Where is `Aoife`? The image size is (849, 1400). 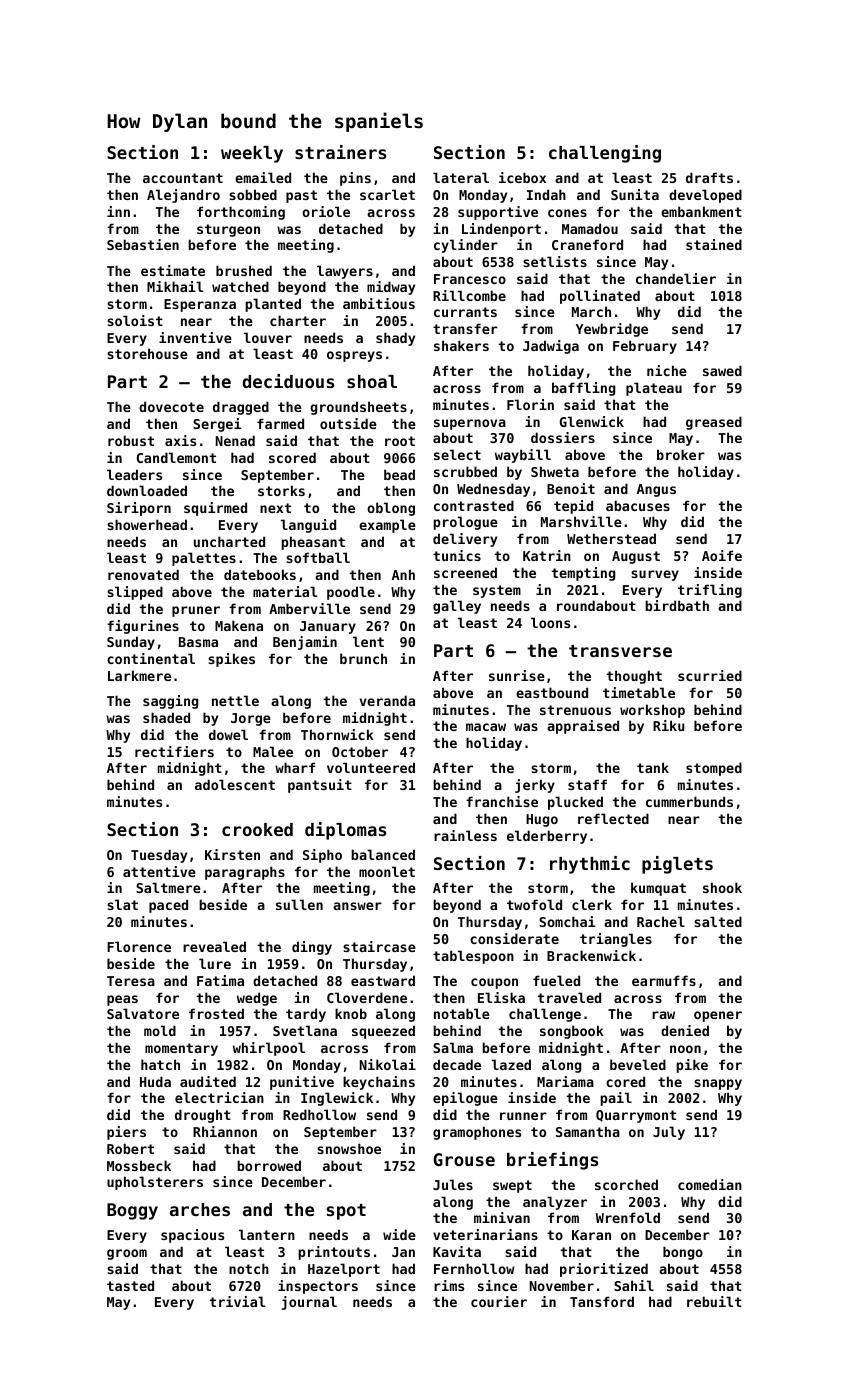 Aoife is located at coordinates (722, 555).
